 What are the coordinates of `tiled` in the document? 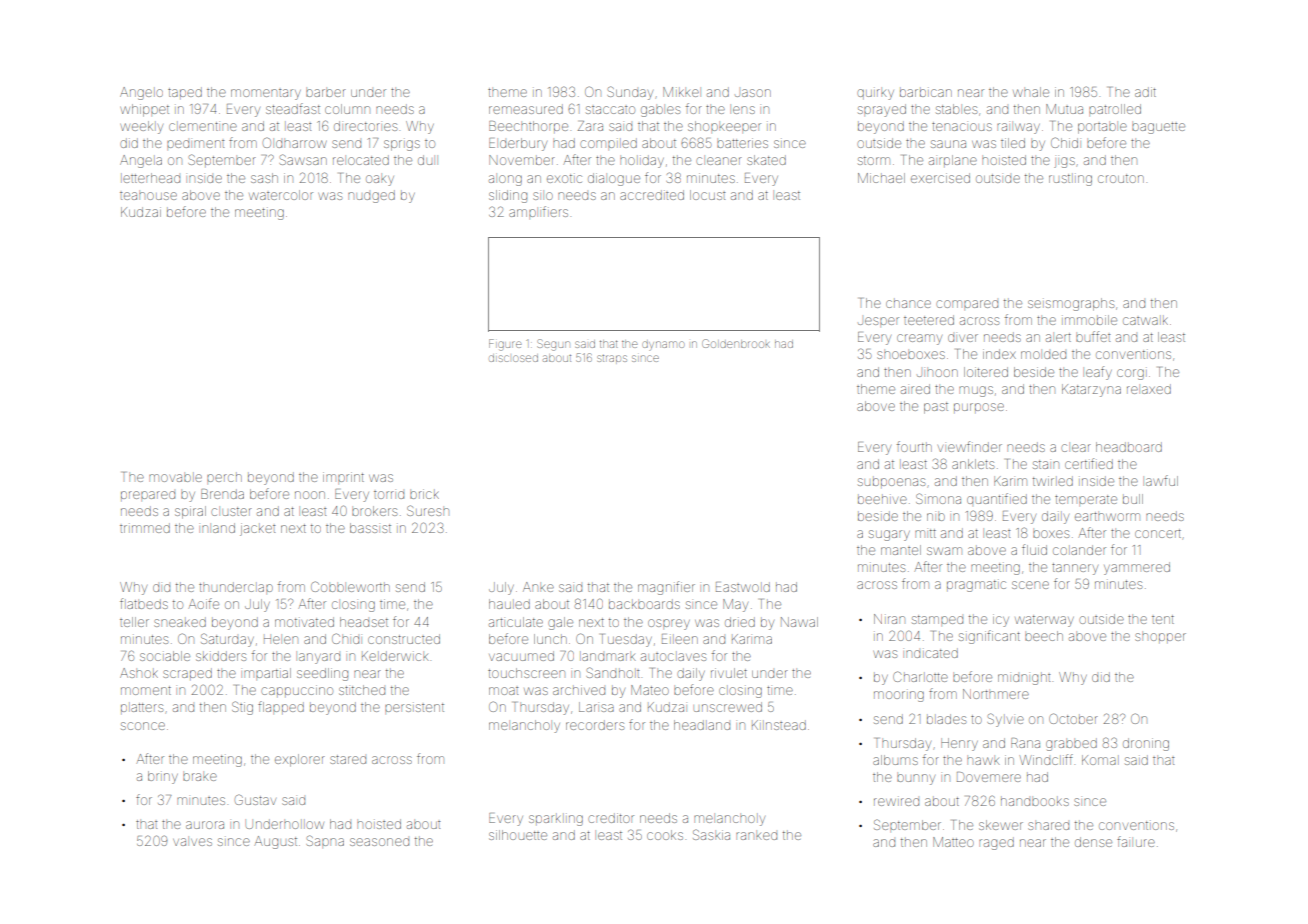 It's located at (1013, 143).
